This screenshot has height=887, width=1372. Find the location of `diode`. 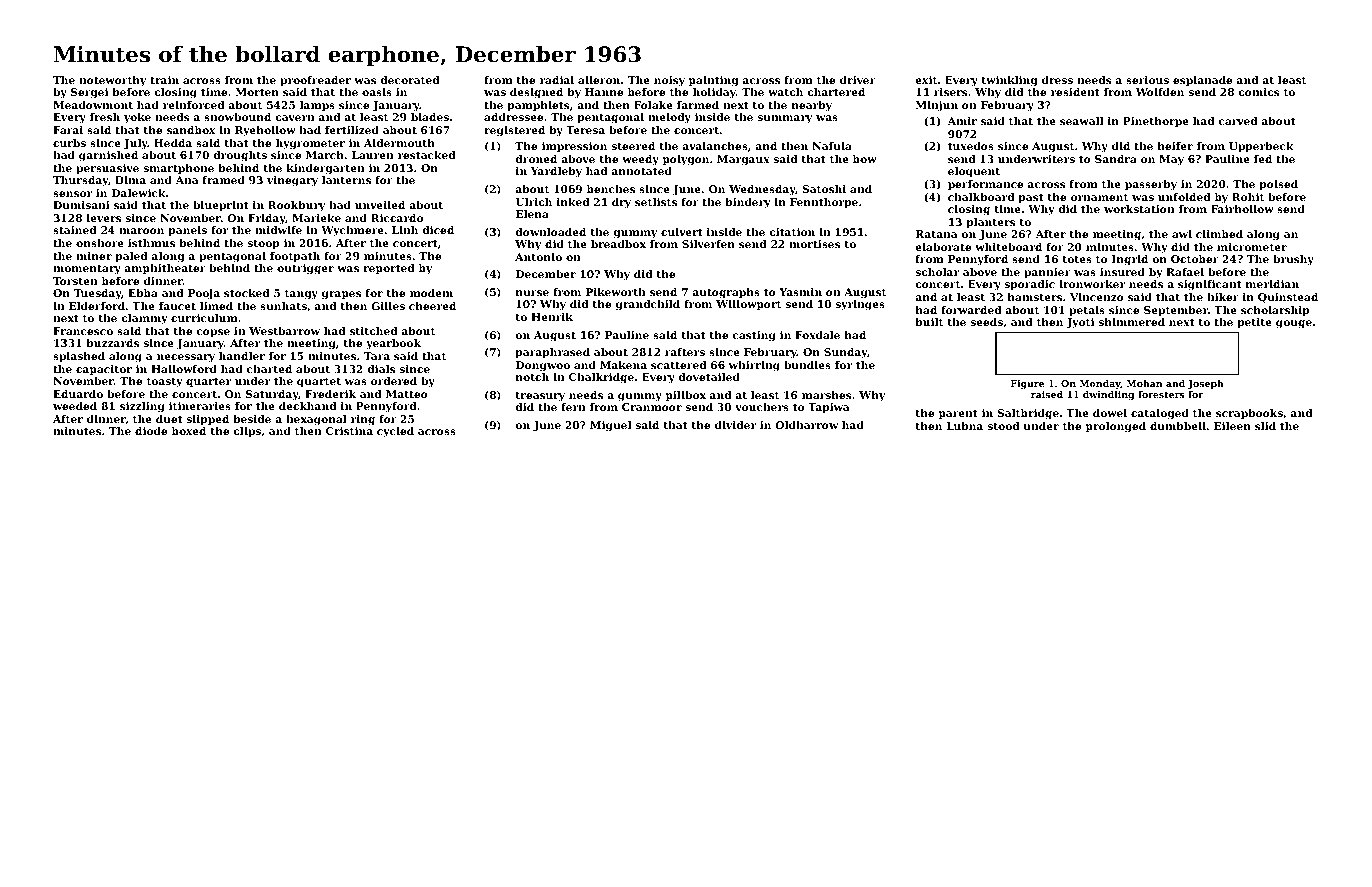

diode is located at coordinates (151, 431).
